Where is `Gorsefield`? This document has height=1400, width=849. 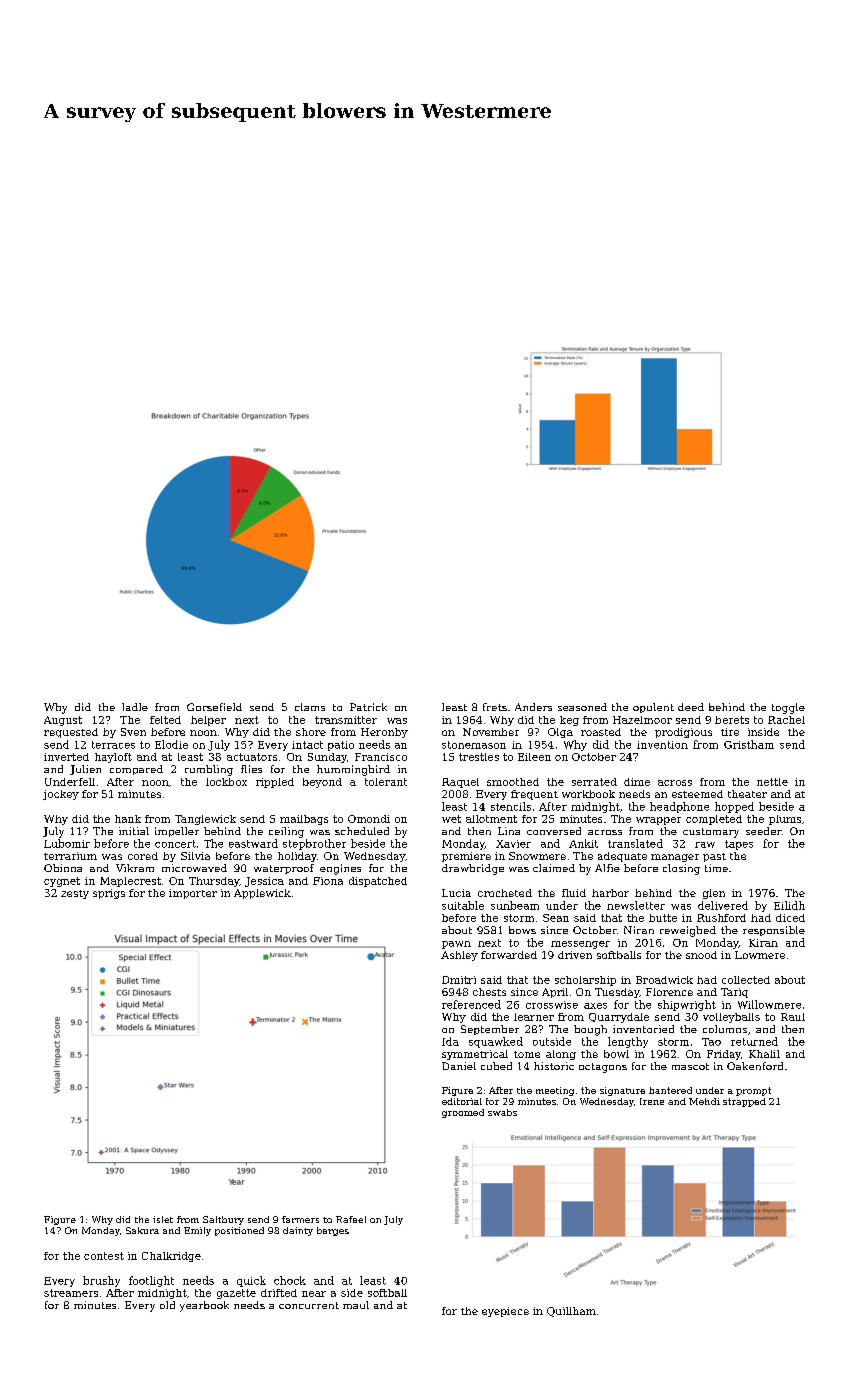 Gorsefield is located at coordinates (214, 707).
